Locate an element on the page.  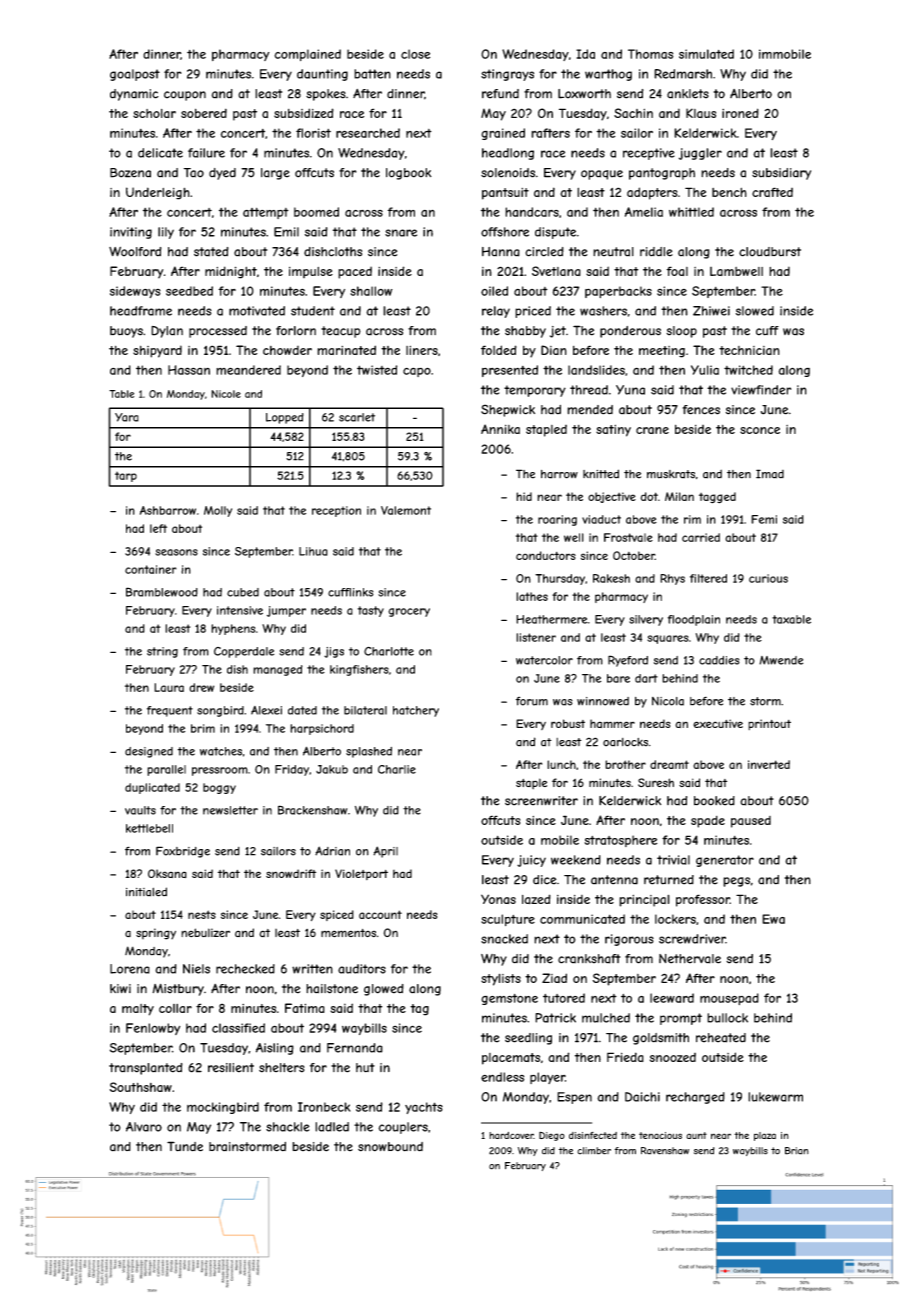
simulated is located at coordinates (706, 54).
